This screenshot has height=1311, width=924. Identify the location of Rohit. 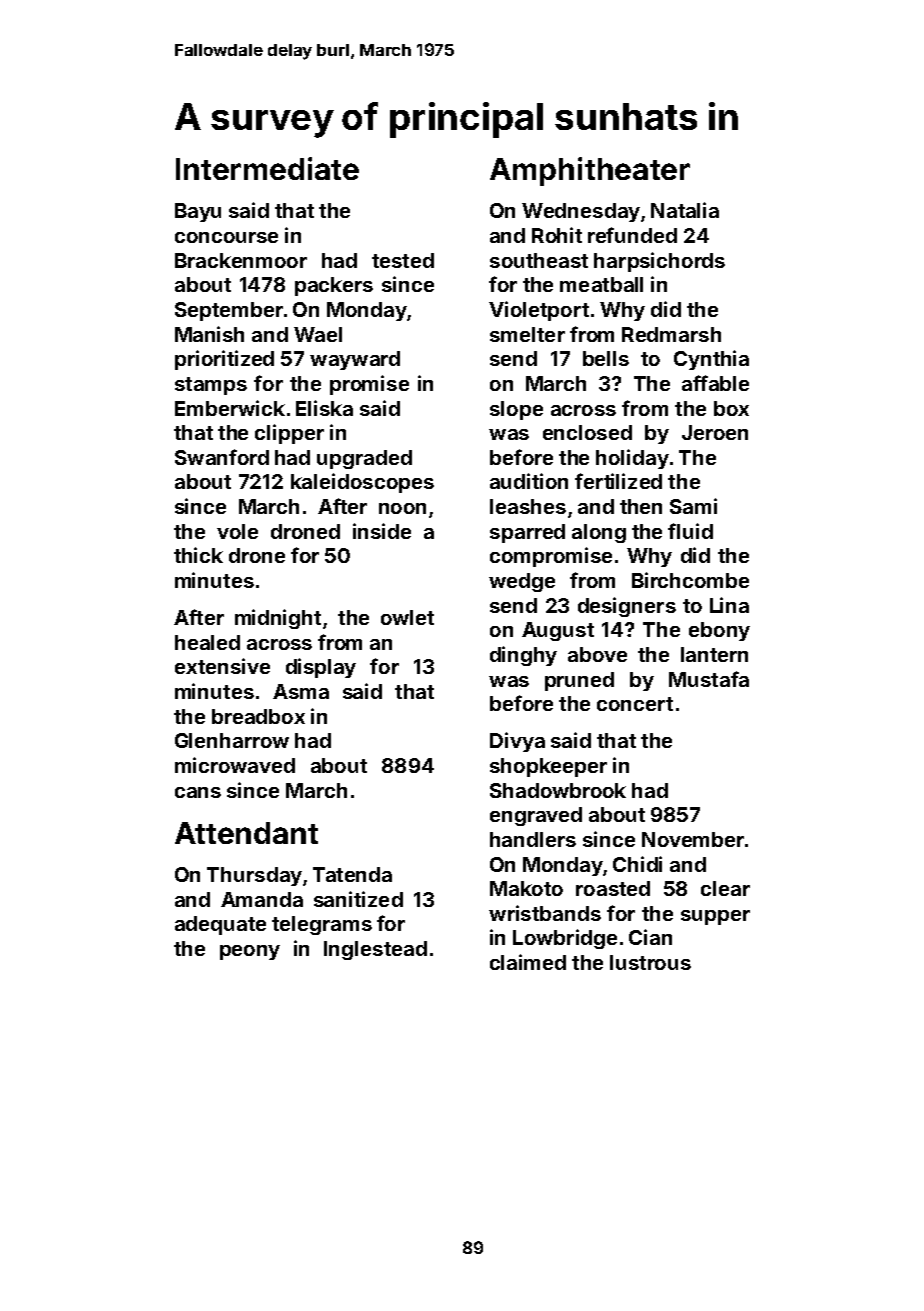
(557, 235).
